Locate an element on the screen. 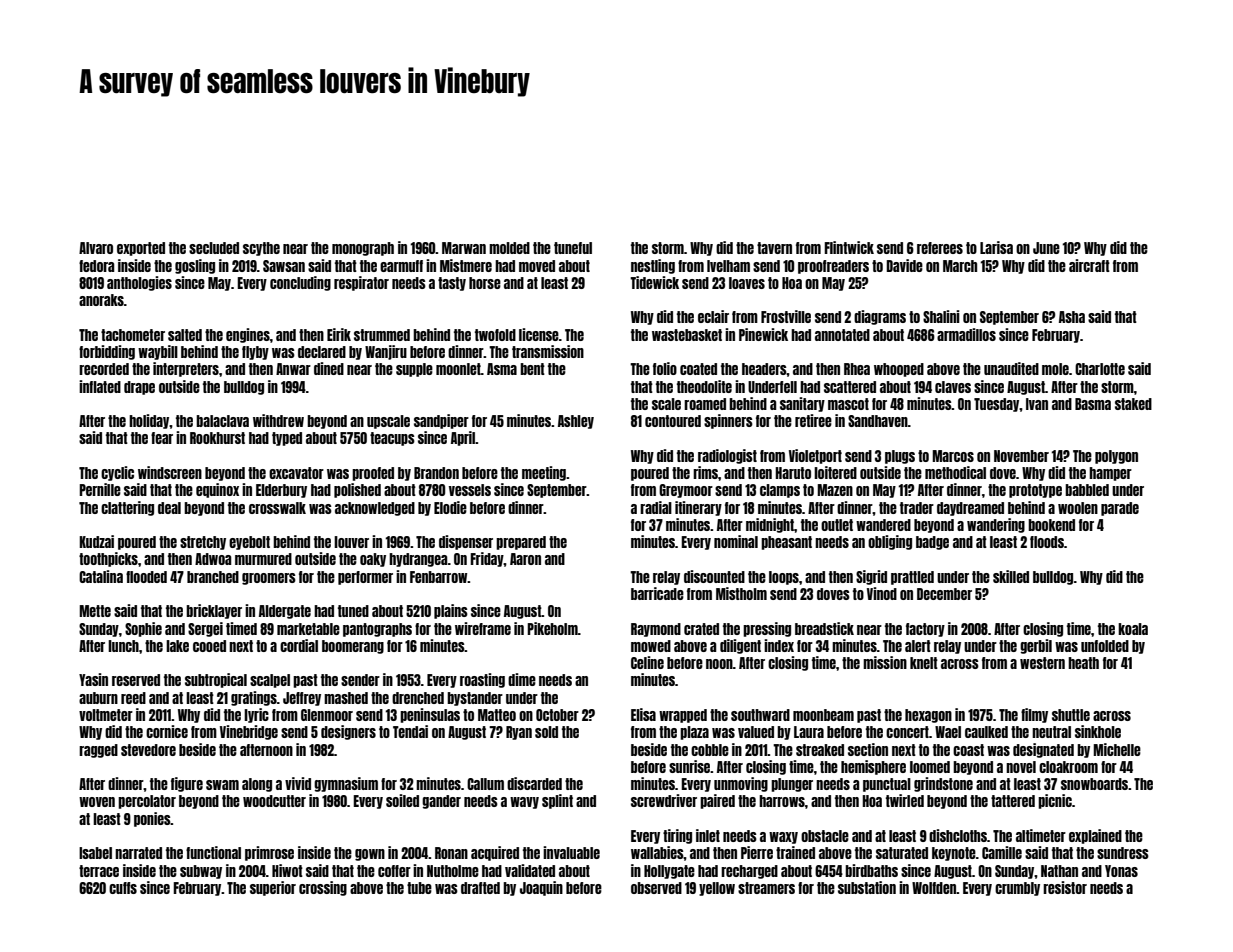 This screenshot has width=1233, height=952. mowed is located at coordinates (651, 646).
